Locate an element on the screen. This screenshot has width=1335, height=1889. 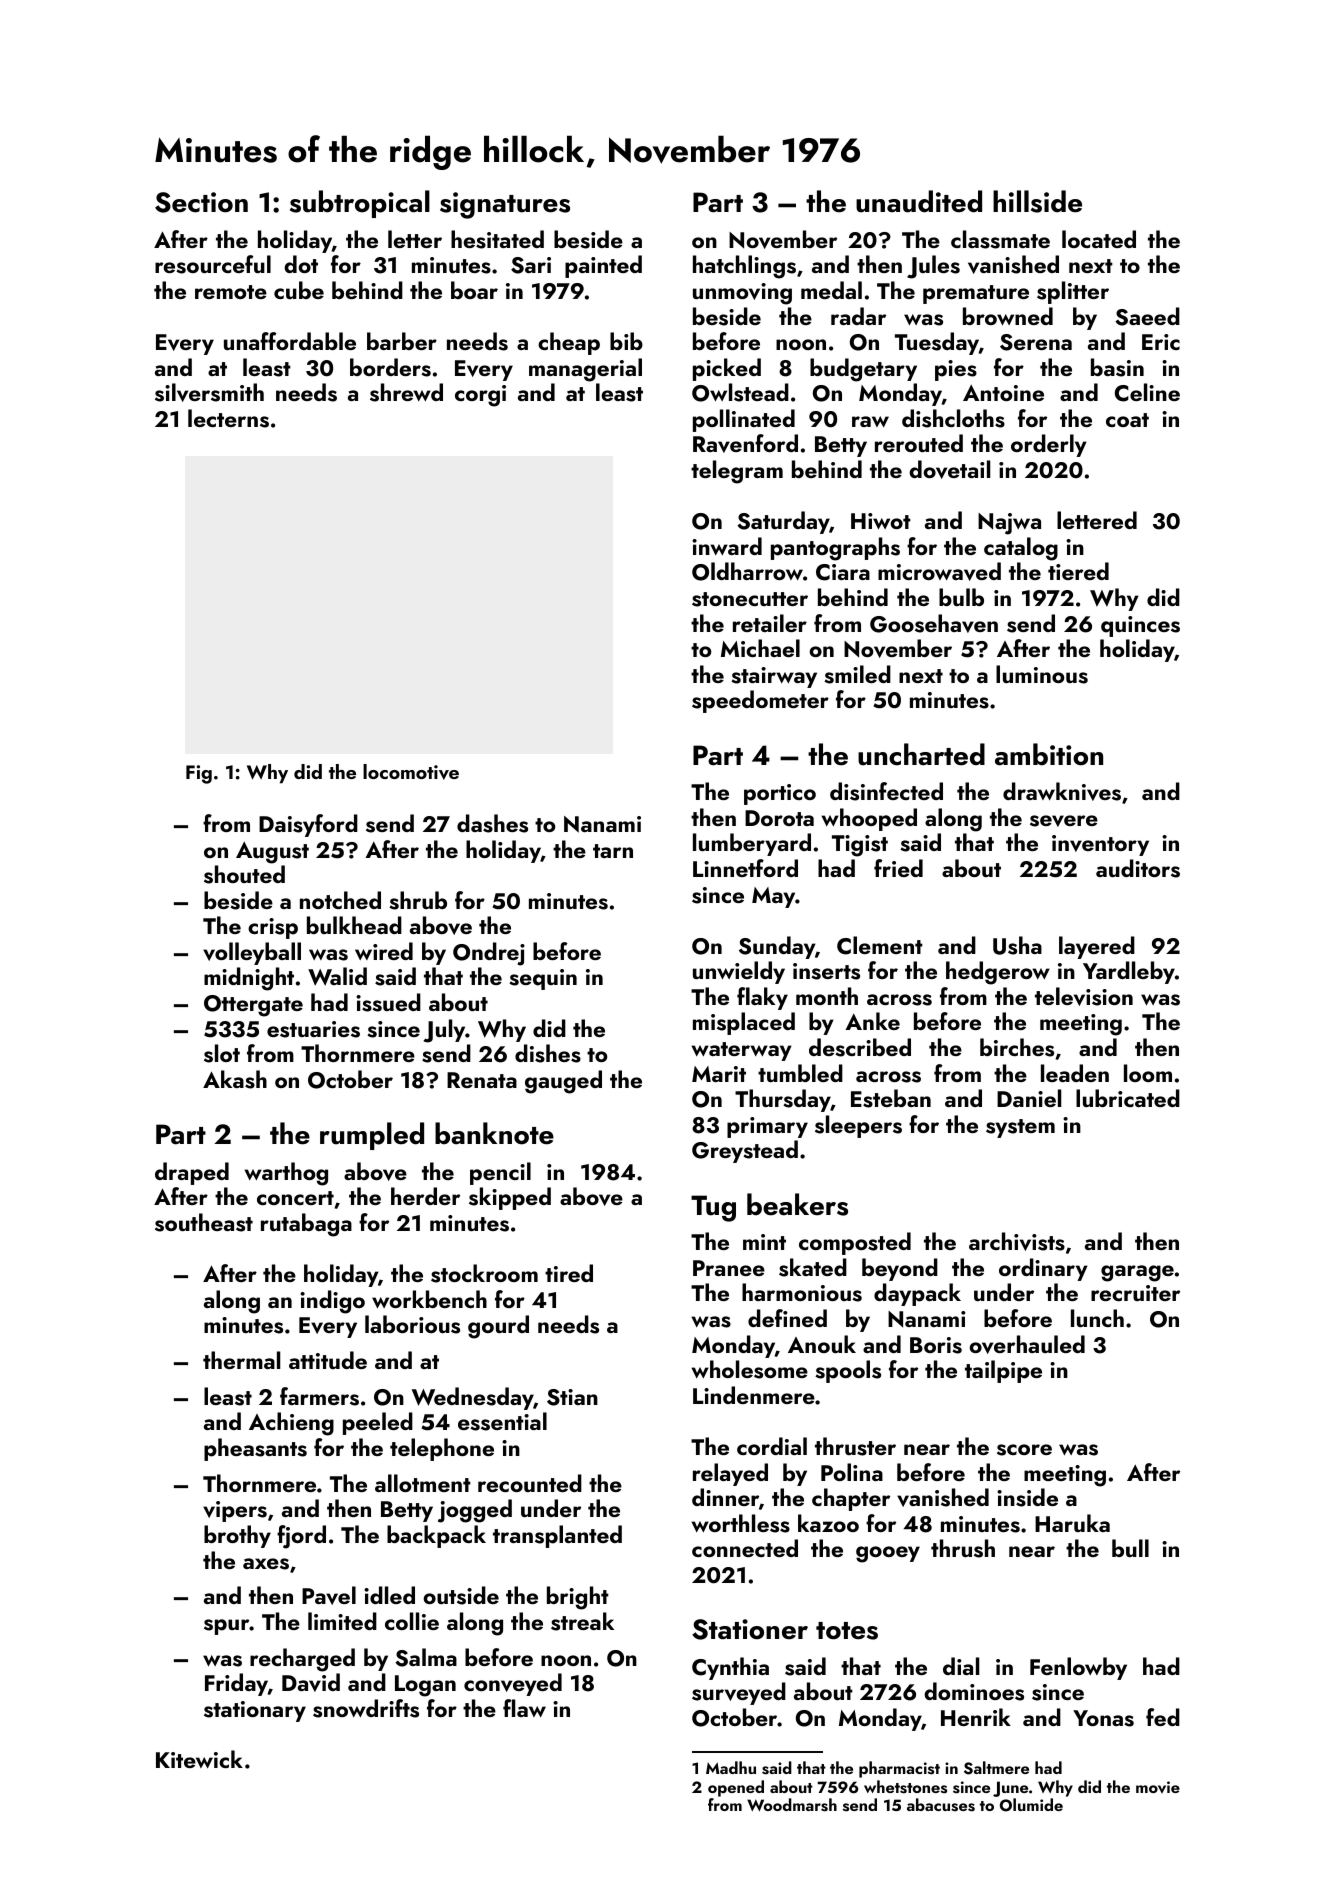
Olumide is located at coordinates (1031, 1805).
